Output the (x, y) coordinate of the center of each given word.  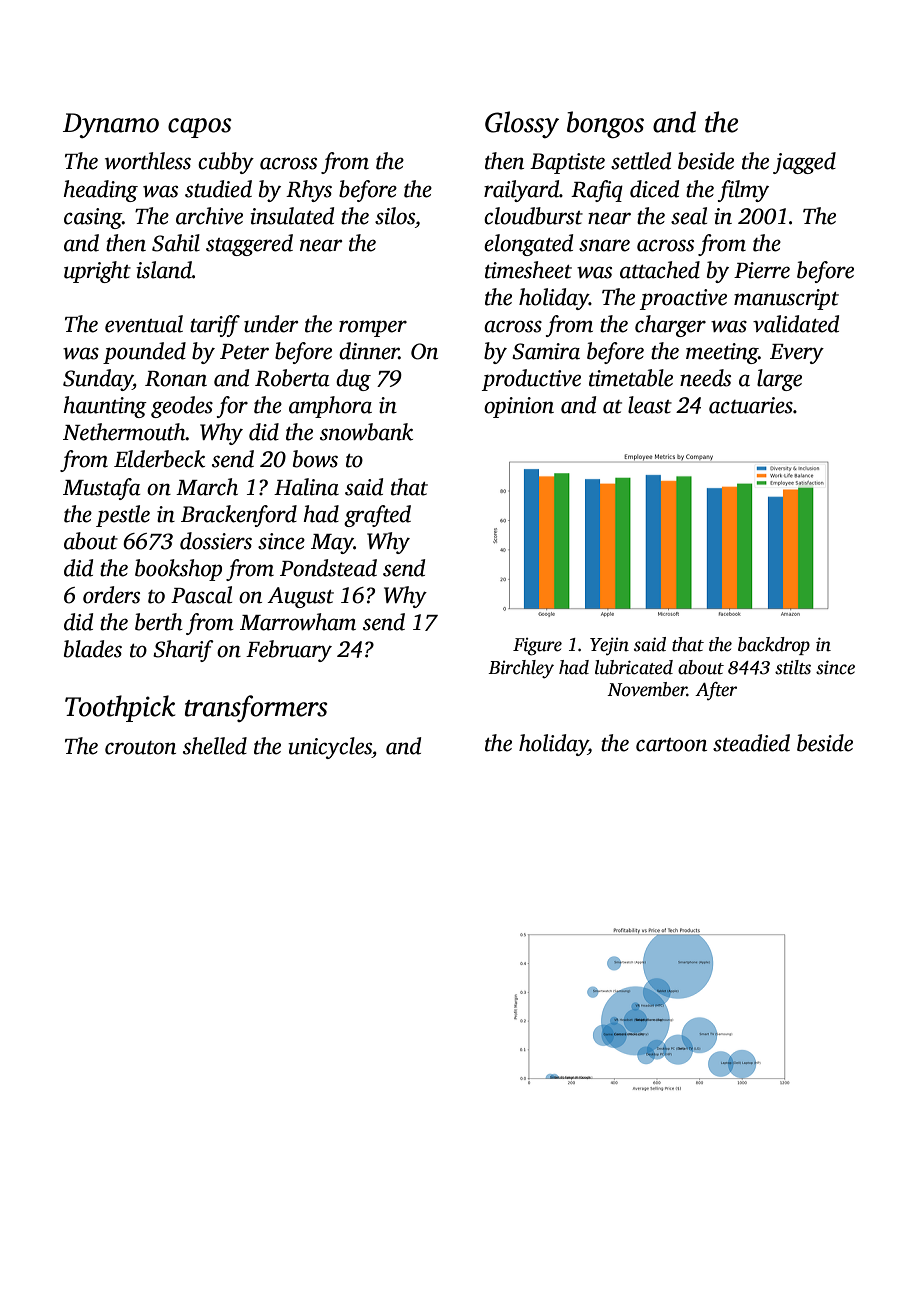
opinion (519, 407)
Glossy (522, 124)
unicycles (330, 748)
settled (641, 161)
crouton (140, 748)
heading (100, 191)
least (650, 405)
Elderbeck (159, 459)
